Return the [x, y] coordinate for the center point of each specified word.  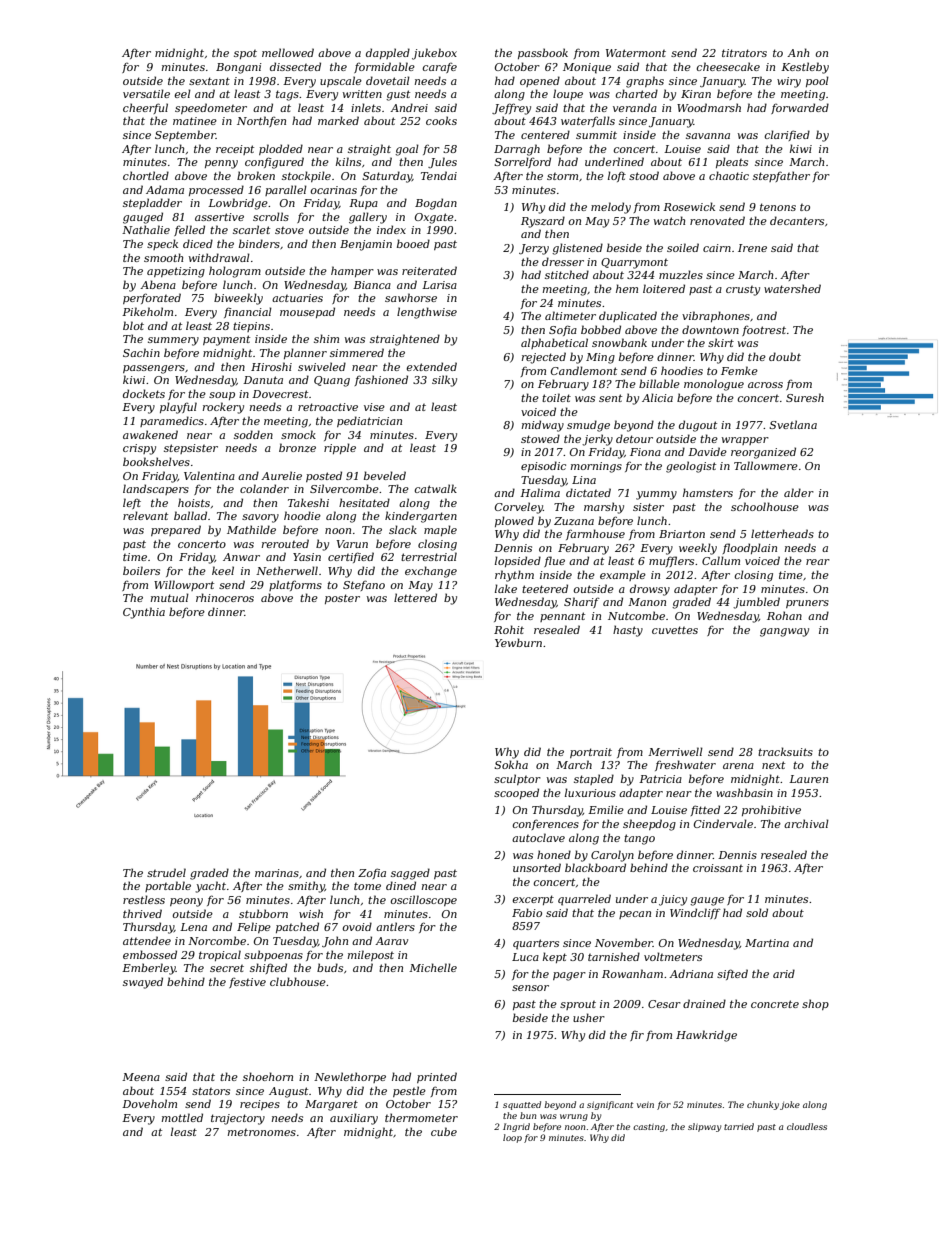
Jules [442, 162]
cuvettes [675, 630]
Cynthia [144, 613]
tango [639, 839]
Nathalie [146, 229]
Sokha [511, 764]
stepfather [781, 176]
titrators [744, 53]
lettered [415, 597]
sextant [209, 81]
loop [512, 1138]
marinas [277, 873]
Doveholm [149, 1103]
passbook [543, 53]
